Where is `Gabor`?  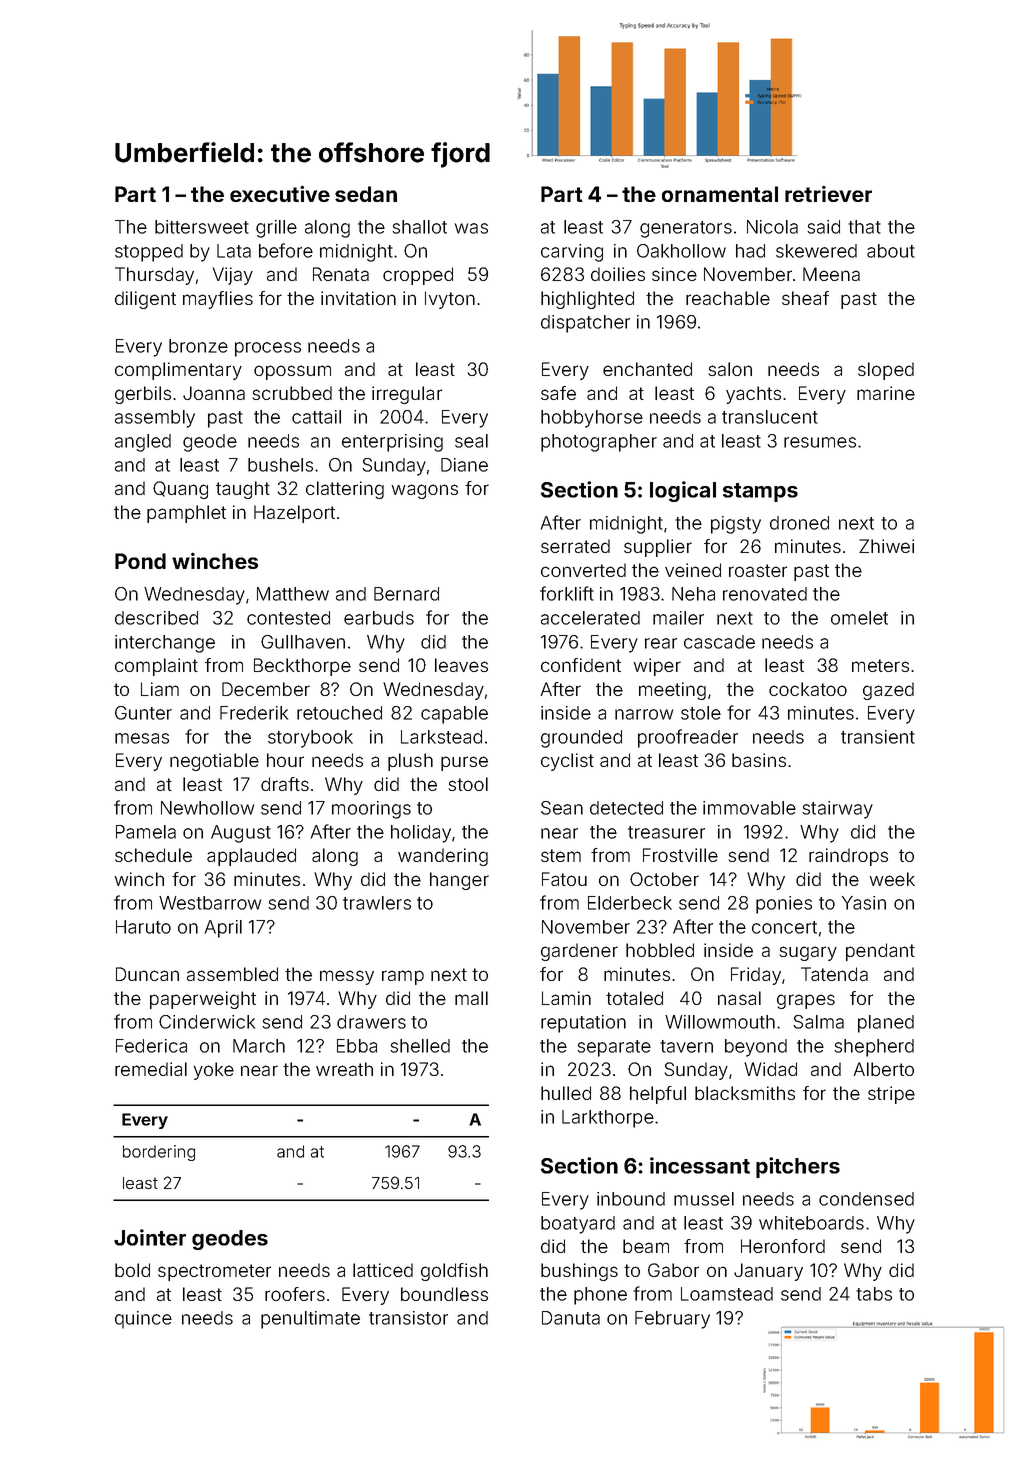
Gabor is located at coordinates (673, 1270).
